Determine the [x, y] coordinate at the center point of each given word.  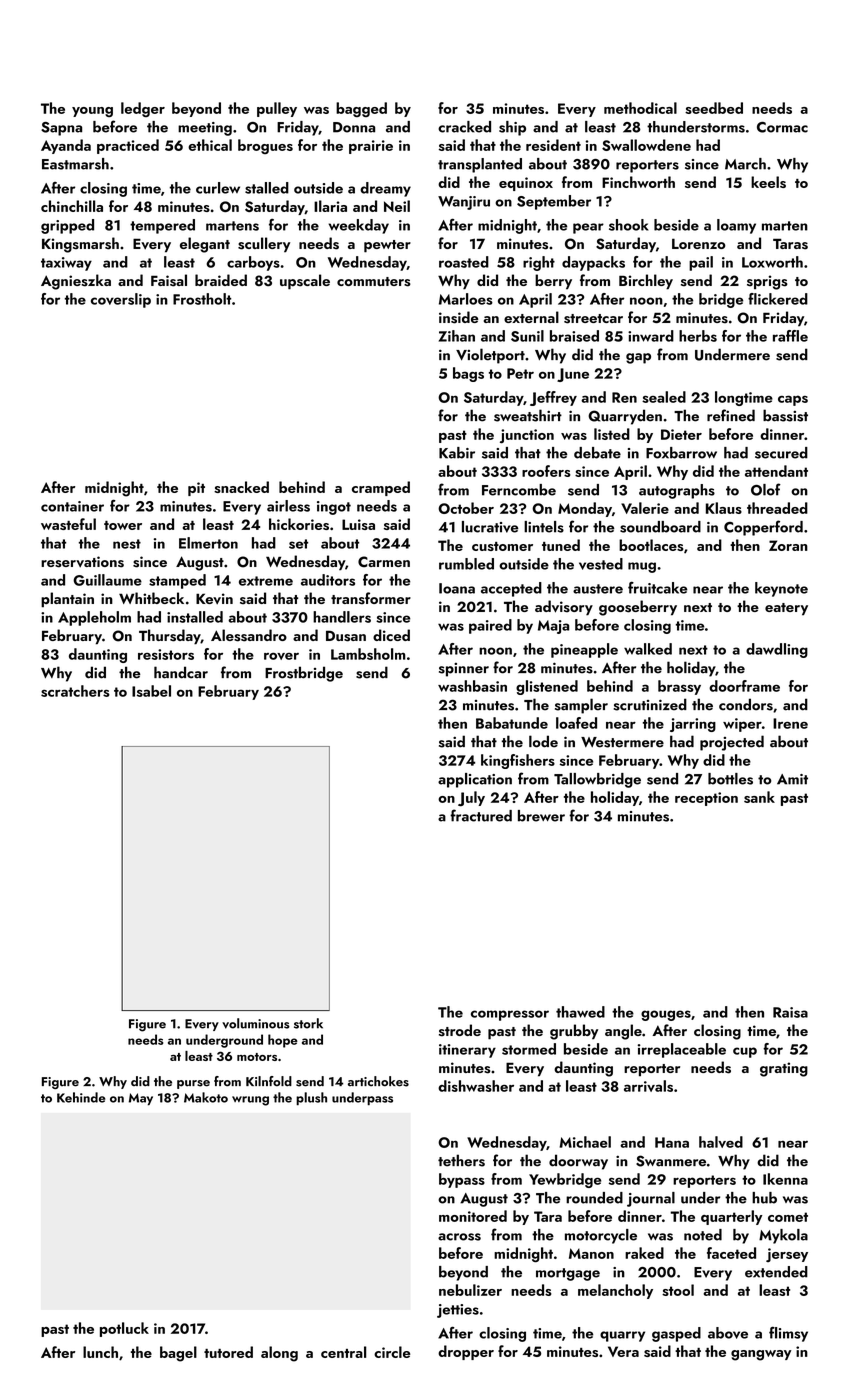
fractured [481, 815]
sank [759, 797]
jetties [458, 1311]
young [92, 112]
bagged [361, 109]
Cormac [782, 127]
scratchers [75, 691]
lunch [100, 1352]
